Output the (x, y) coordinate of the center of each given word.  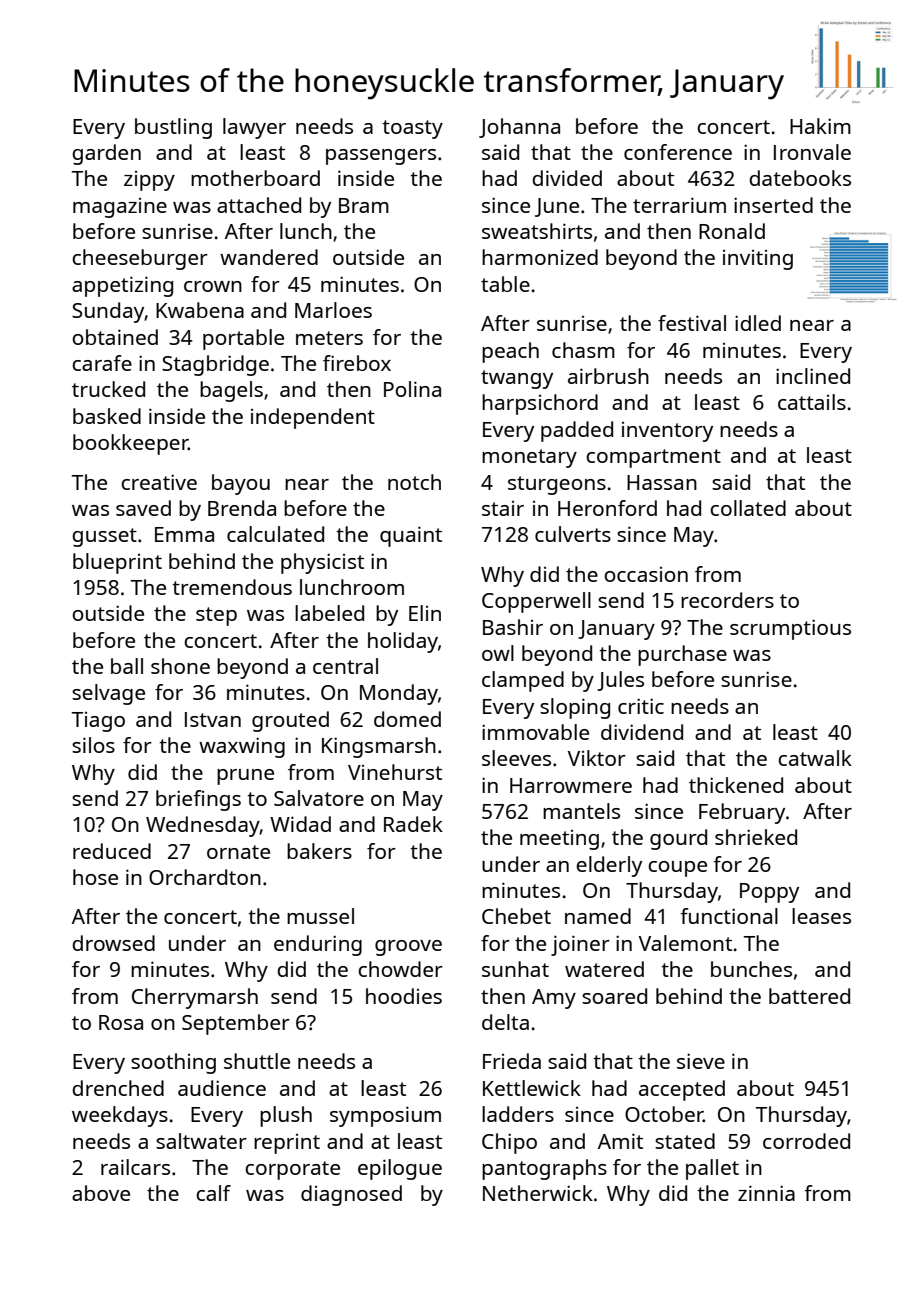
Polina (412, 389)
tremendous (232, 587)
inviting (758, 260)
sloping (575, 708)
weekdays (120, 1116)
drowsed (113, 943)
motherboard (255, 178)
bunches (751, 969)
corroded (806, 1141)
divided (567, 178)
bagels (231, 391)
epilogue (400, 1169)
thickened (736, 785)
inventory (667, 432)
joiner (580, 945)
